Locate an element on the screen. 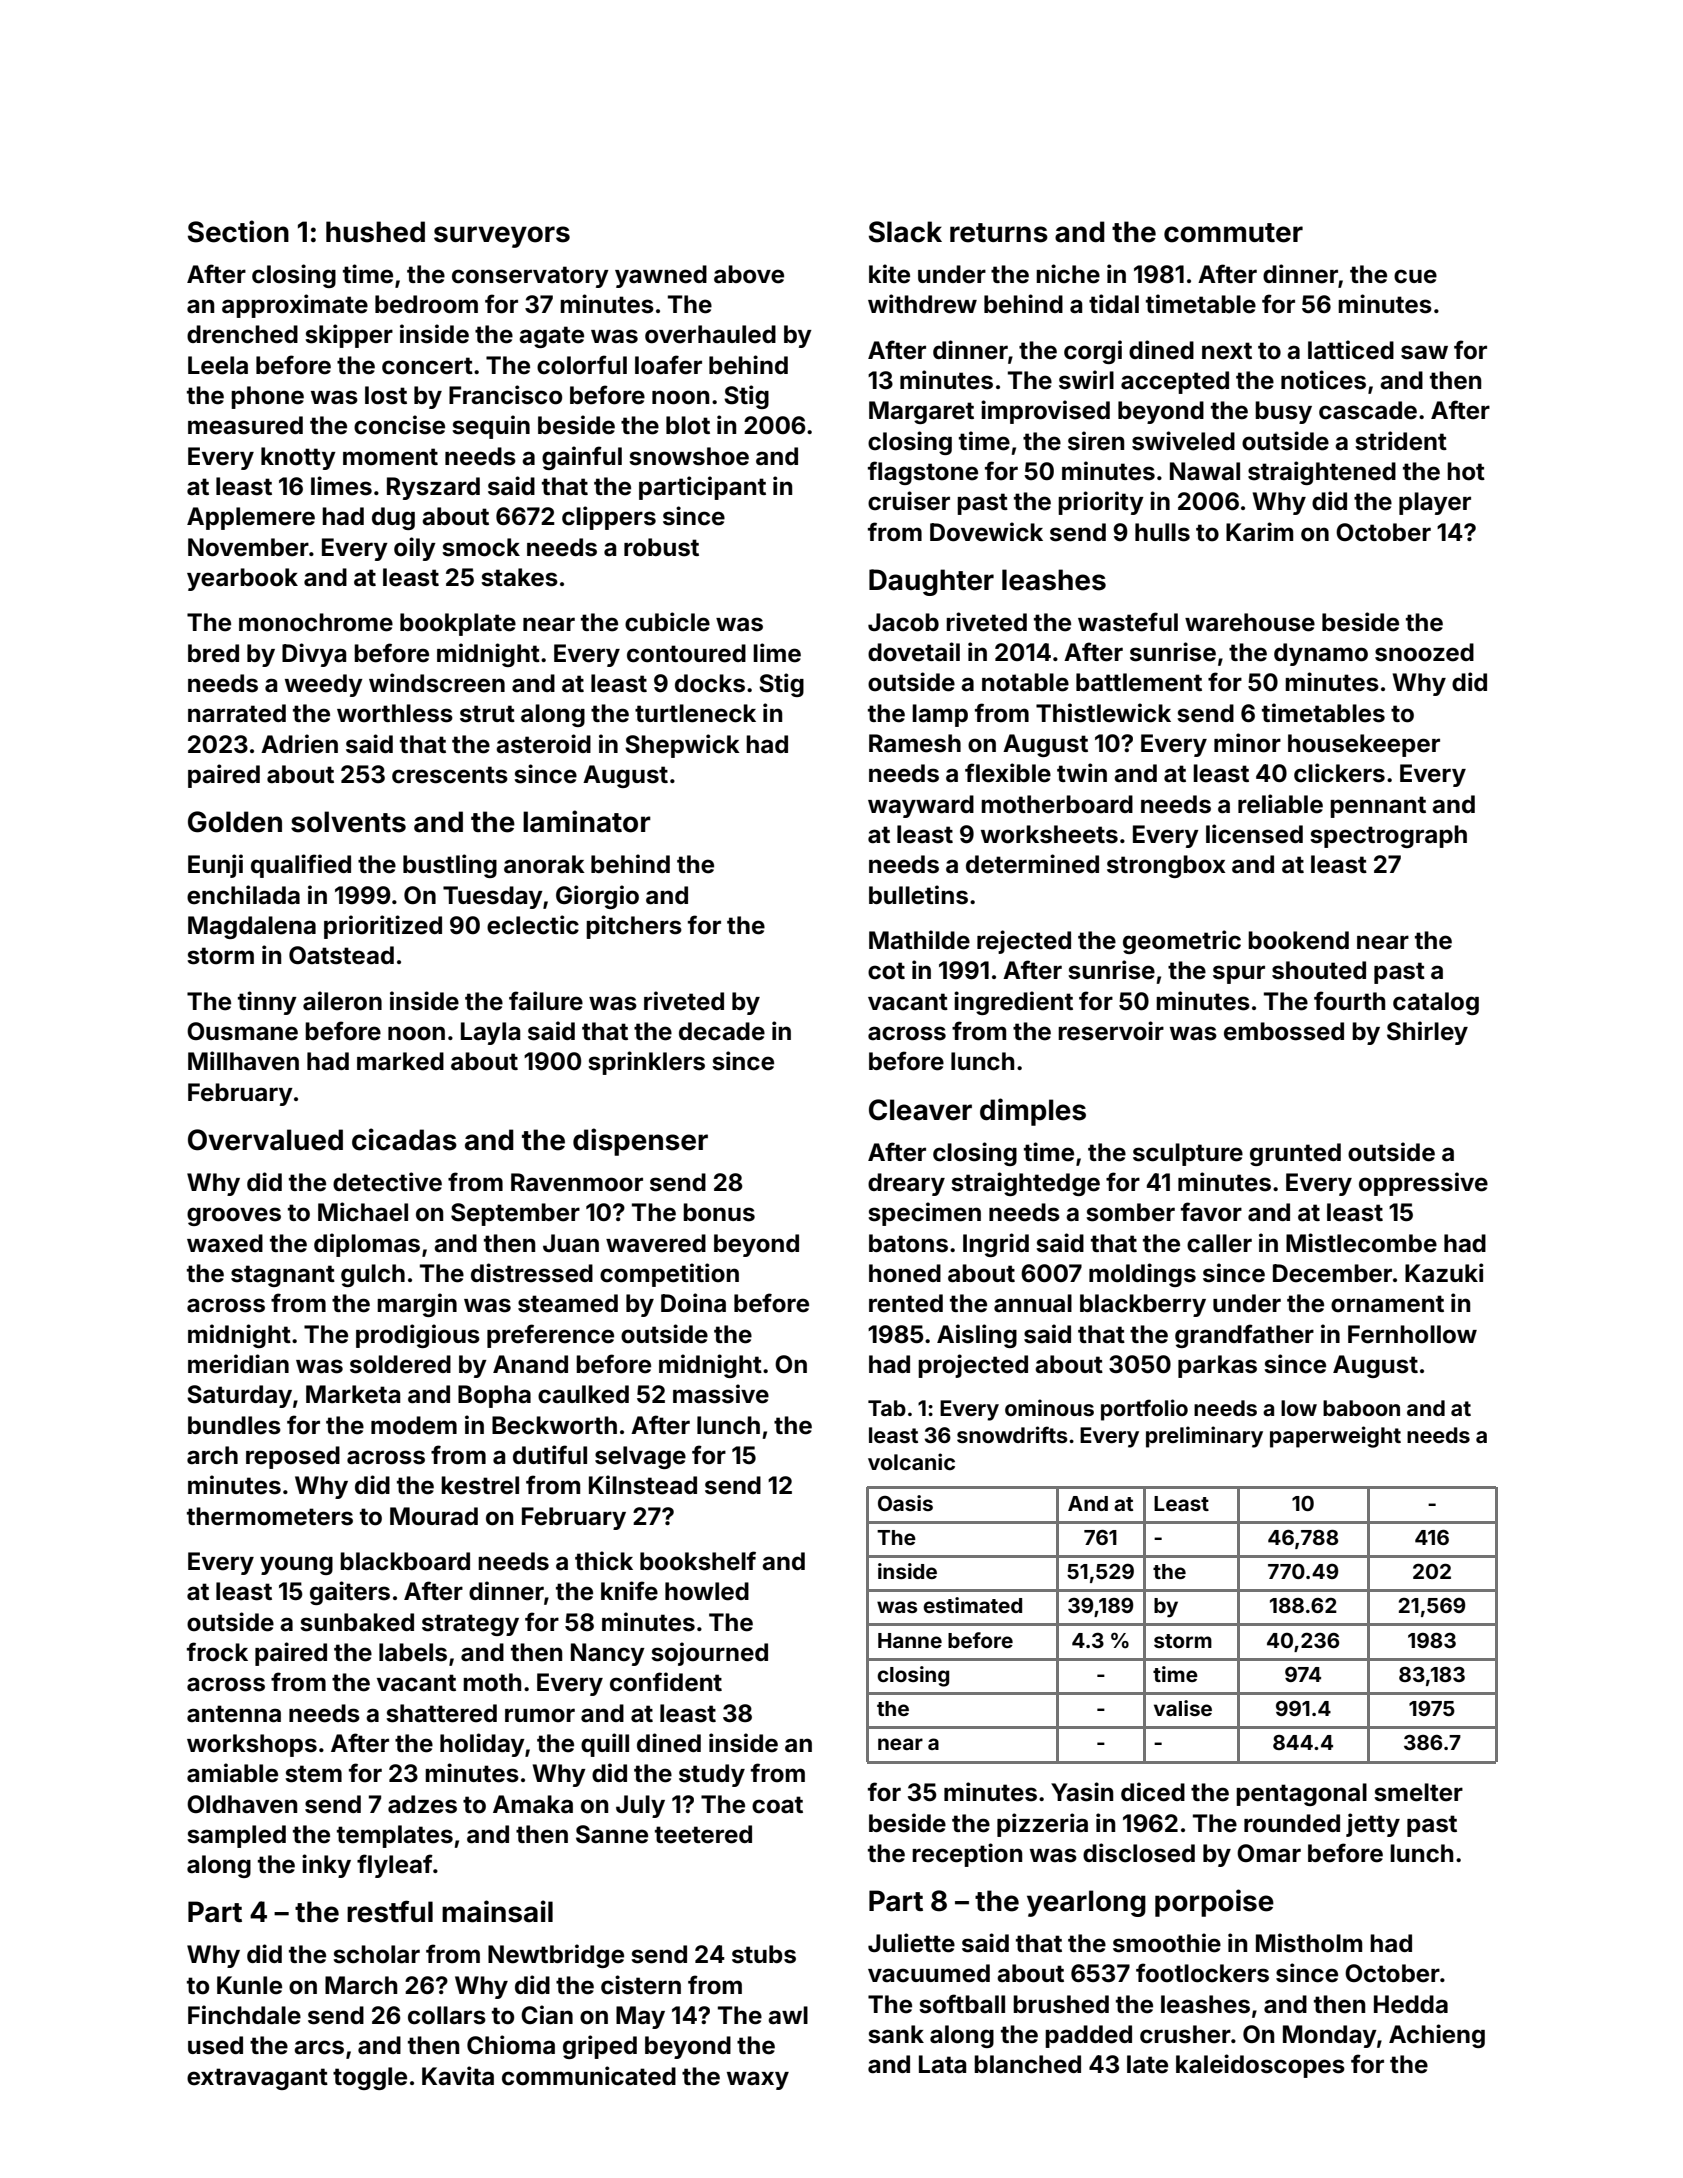 The width and height of the screenshot is (1683, 2178). grandfather is located at coordinates (1244, 1336).
